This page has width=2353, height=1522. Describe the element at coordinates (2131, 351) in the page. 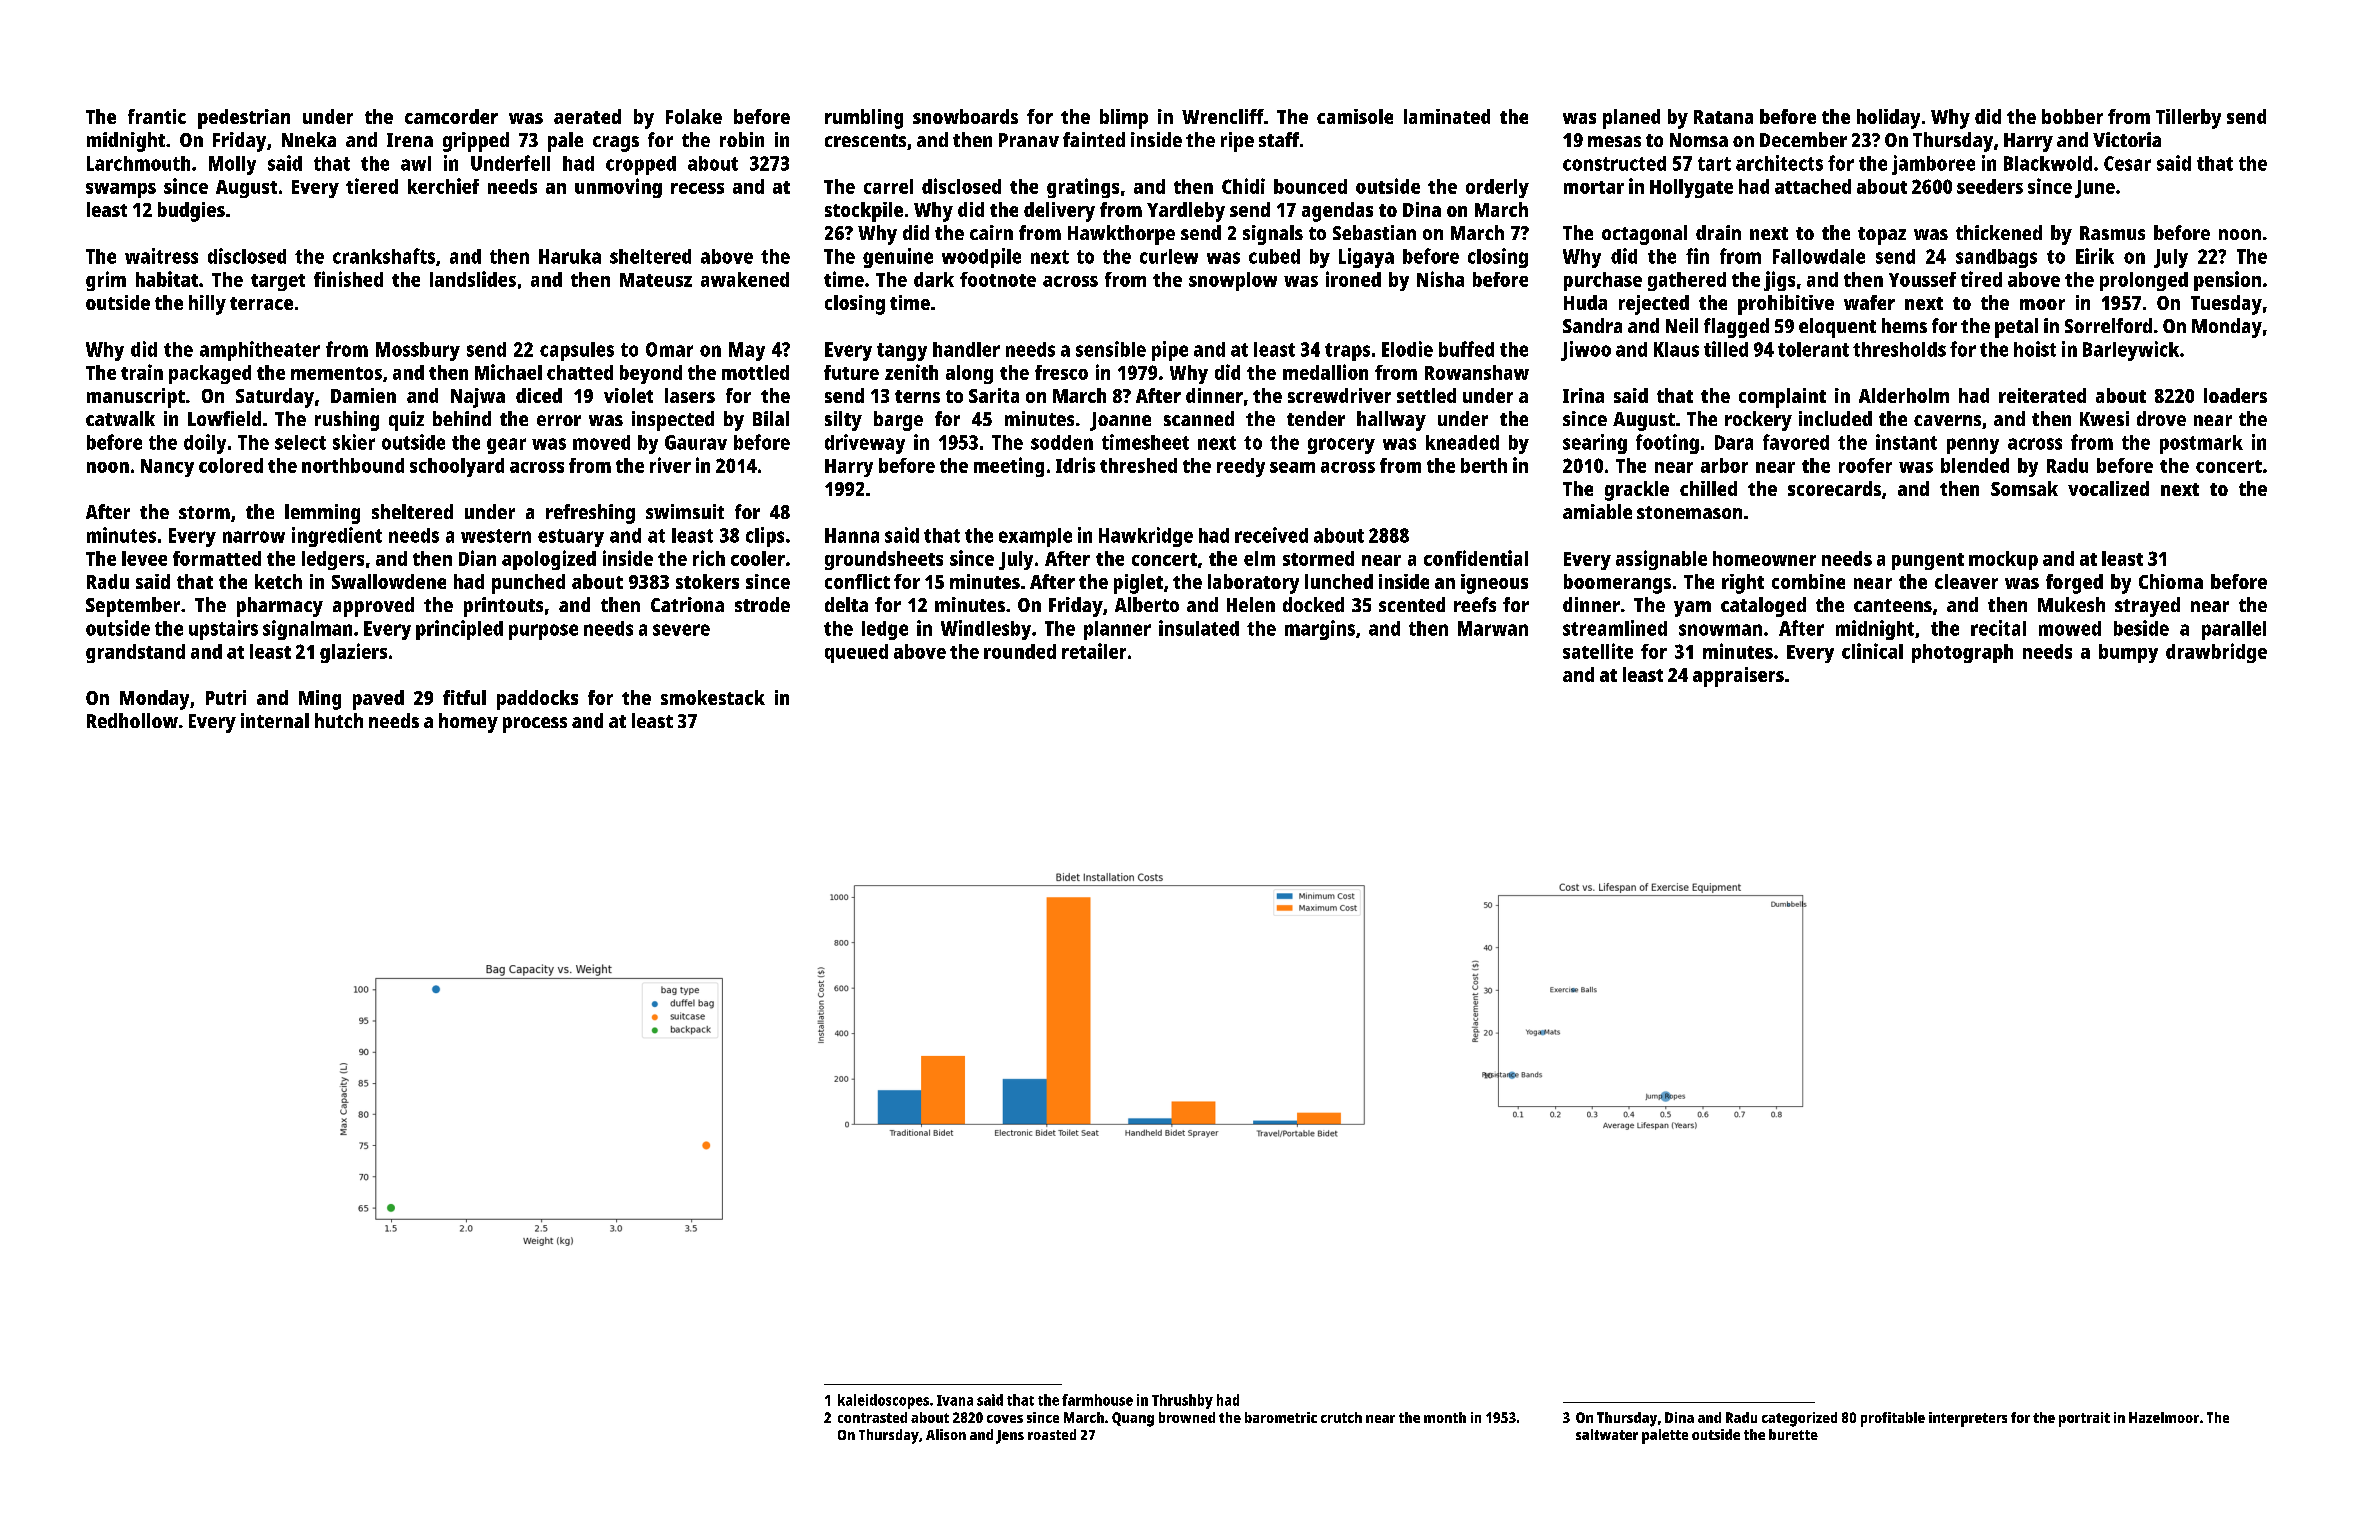

I see `Barleywick` at that location.
